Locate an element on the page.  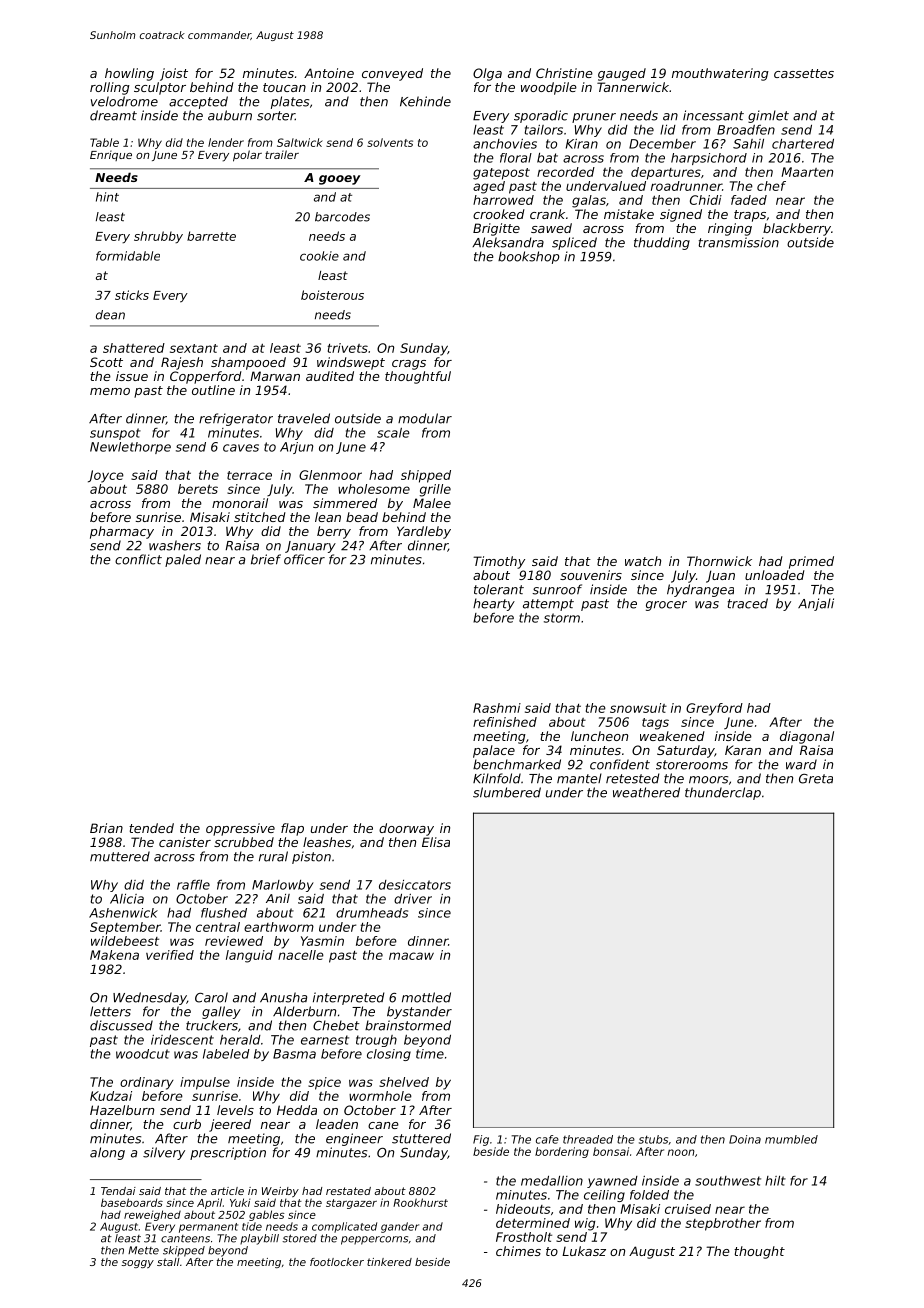
Marwan is located at coordinates (275, 376).
